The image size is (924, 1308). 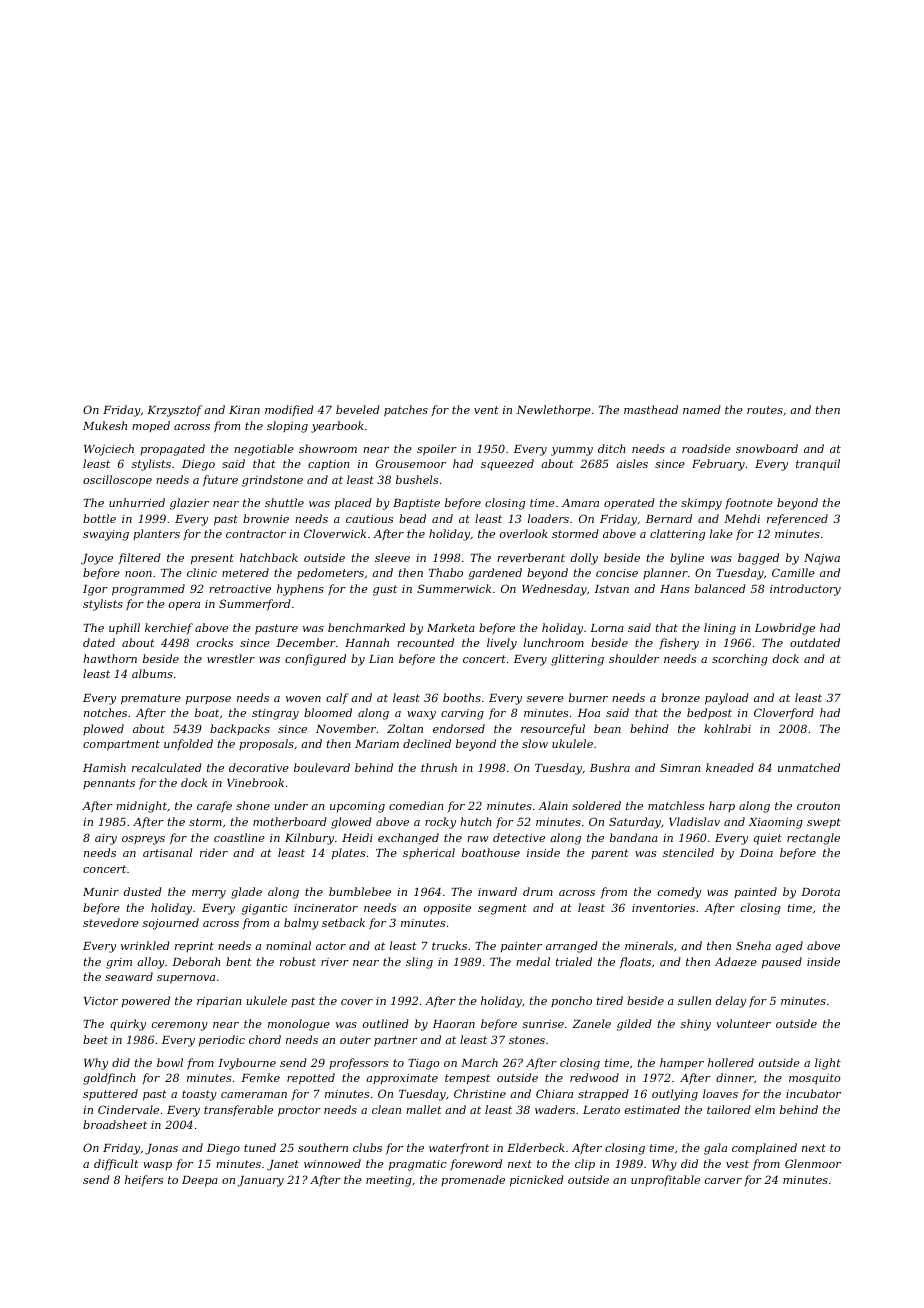 I want to click on Newlethorpe, so click(x=554, y=410).
